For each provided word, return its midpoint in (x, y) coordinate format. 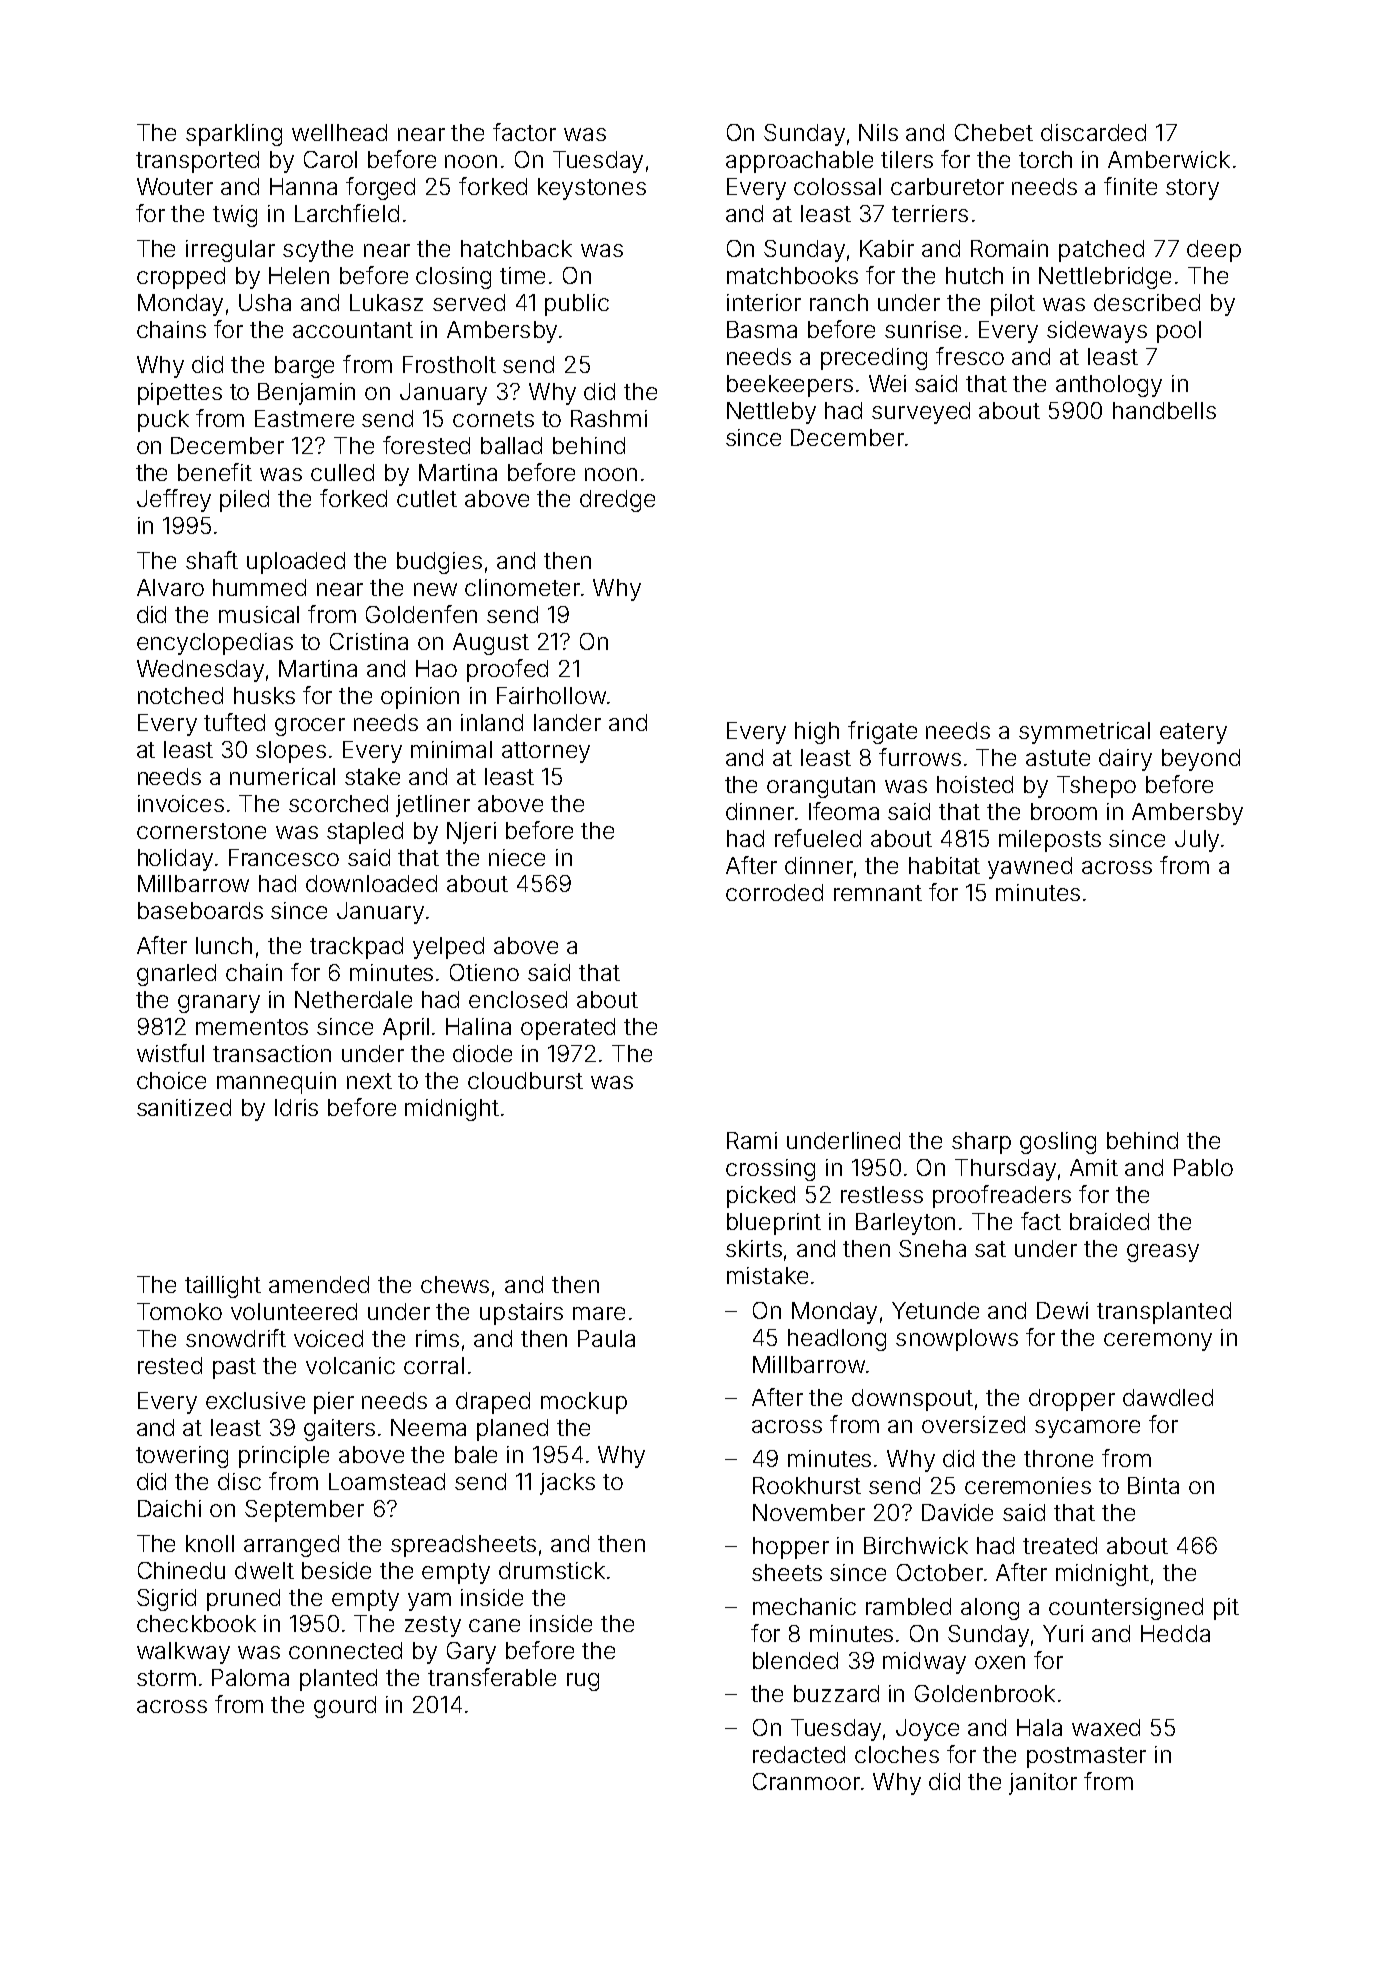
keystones (592, 189)
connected (345, 1650)
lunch (224, 945)
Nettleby (771, 413)
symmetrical (1084, 733)
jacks (567, 1484)
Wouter (175, 186)
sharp (981, 1143)
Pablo (1203, 1167)
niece (517, 857)
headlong (837, 1340)
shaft (212, 560)
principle (284, 1457)
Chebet (994, 132)
